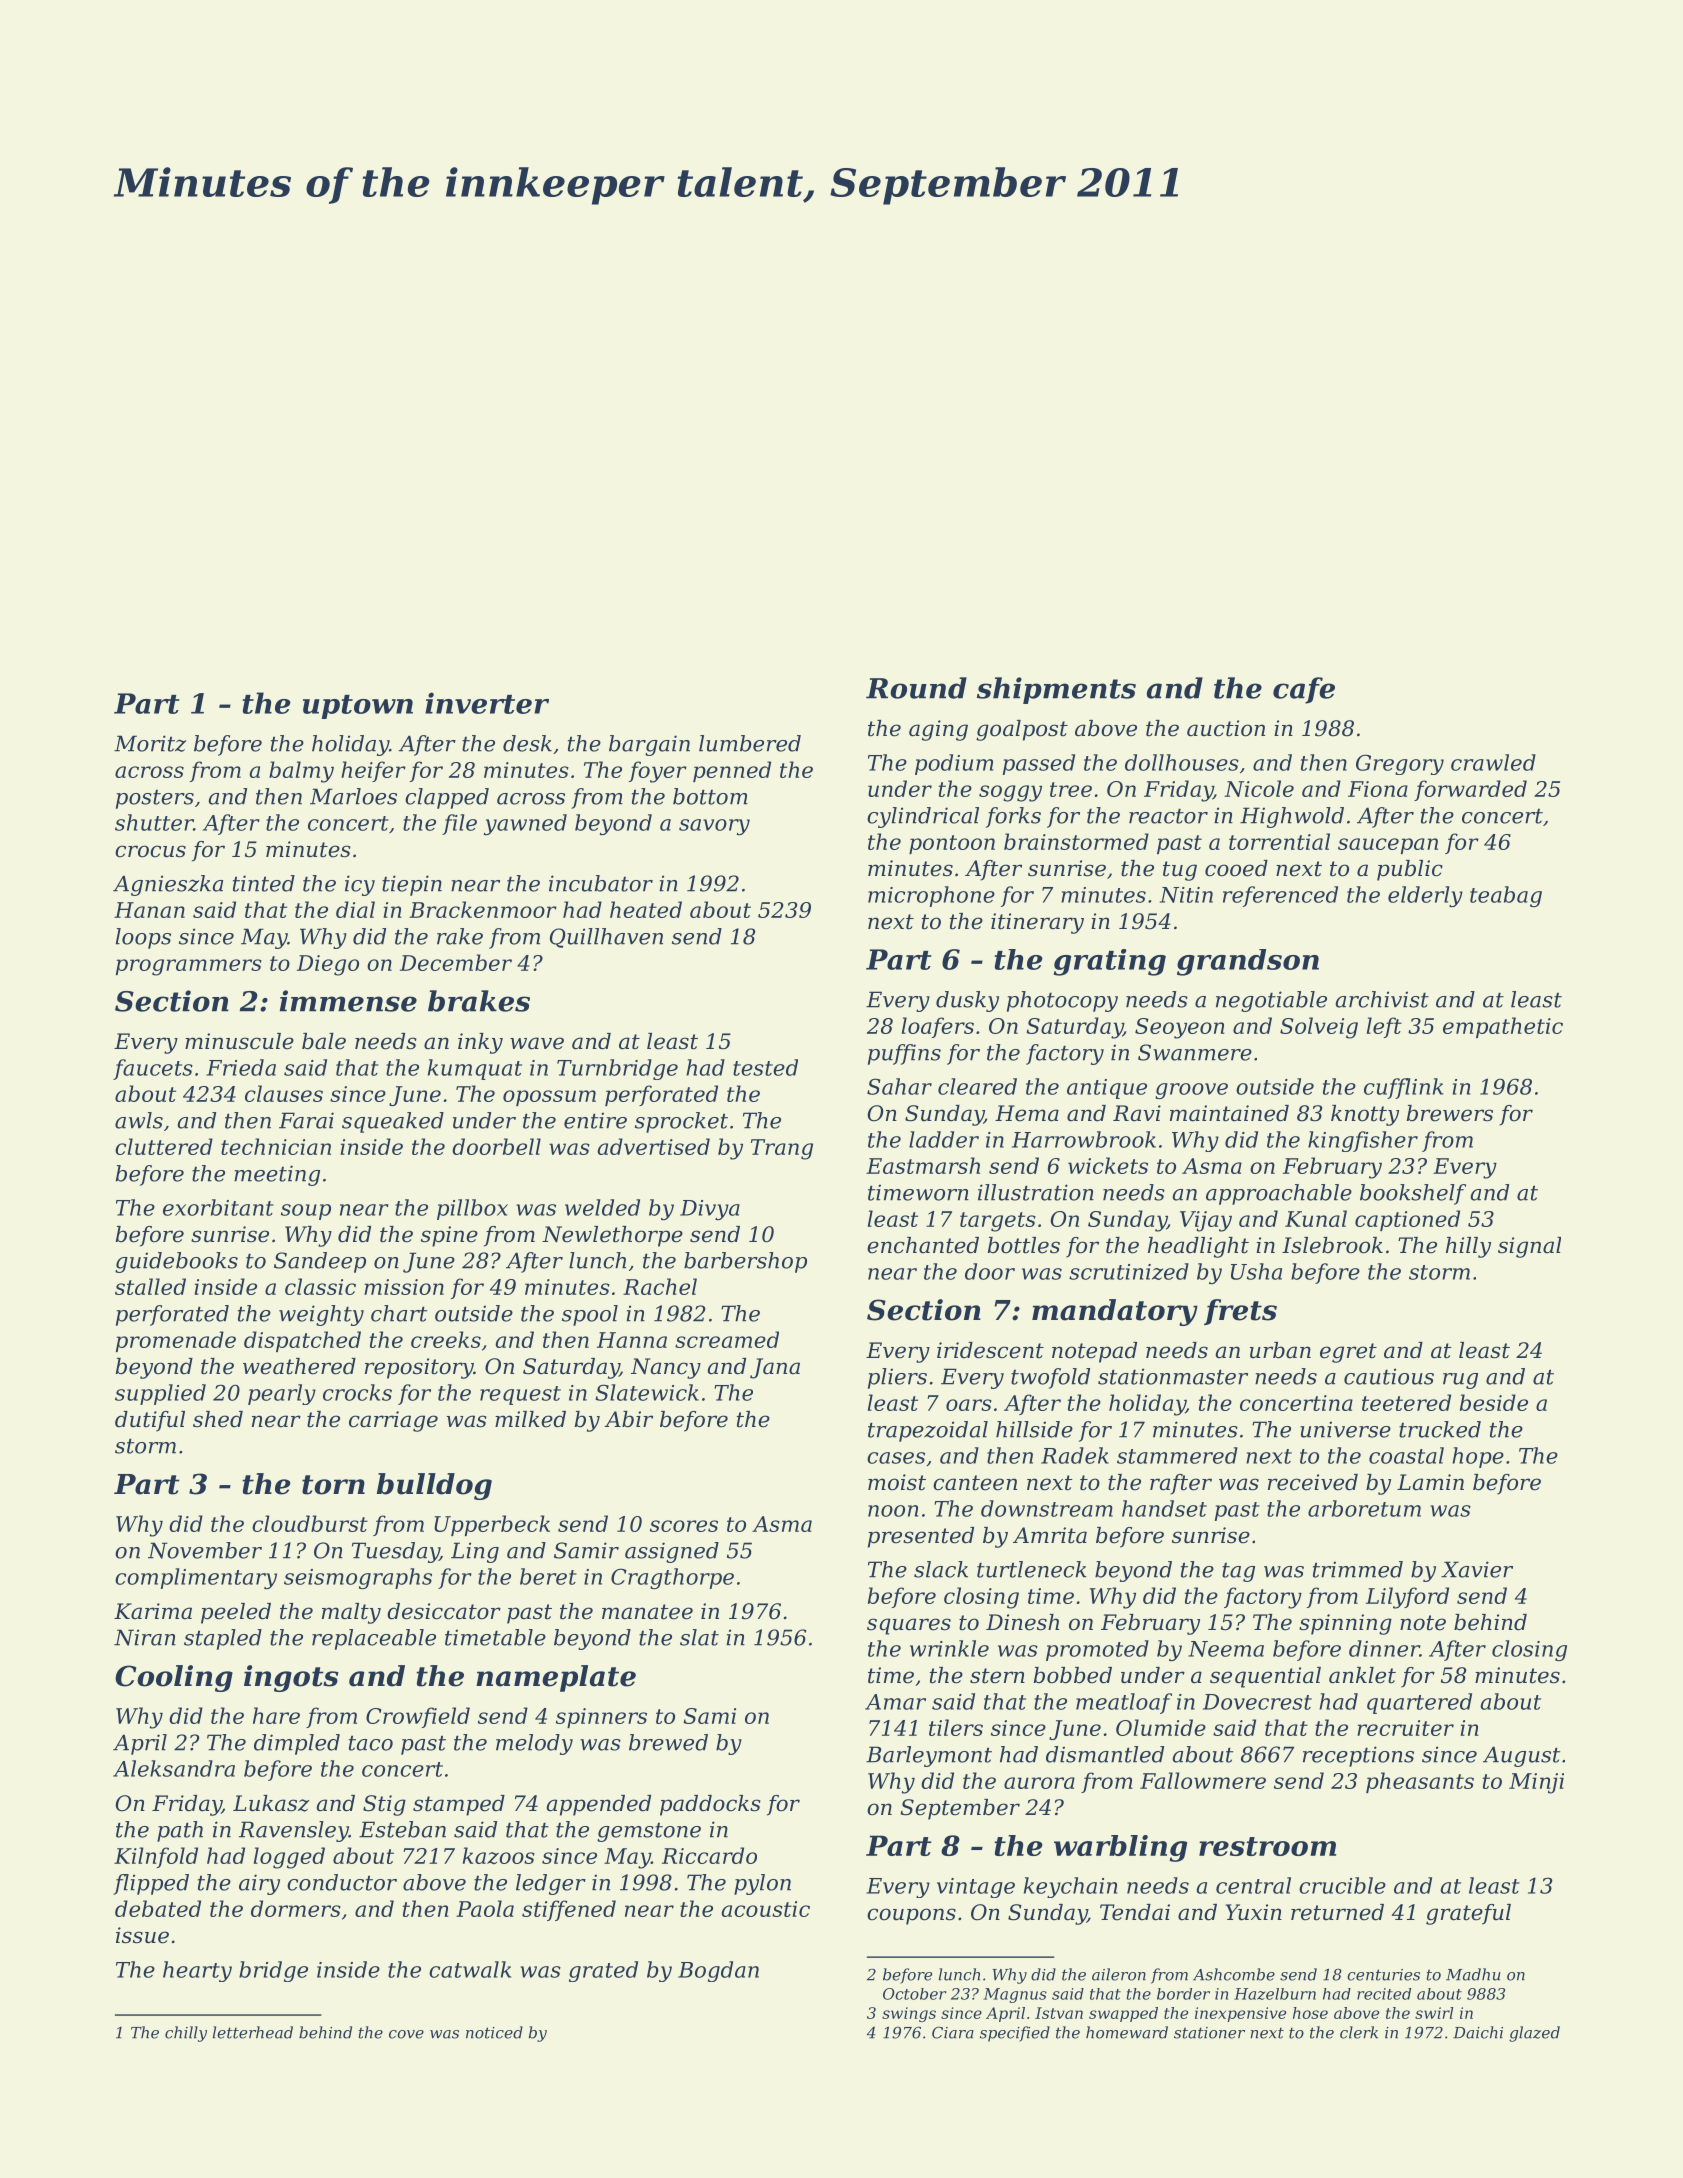  I want to click on pliers, so click(897, 1378).
